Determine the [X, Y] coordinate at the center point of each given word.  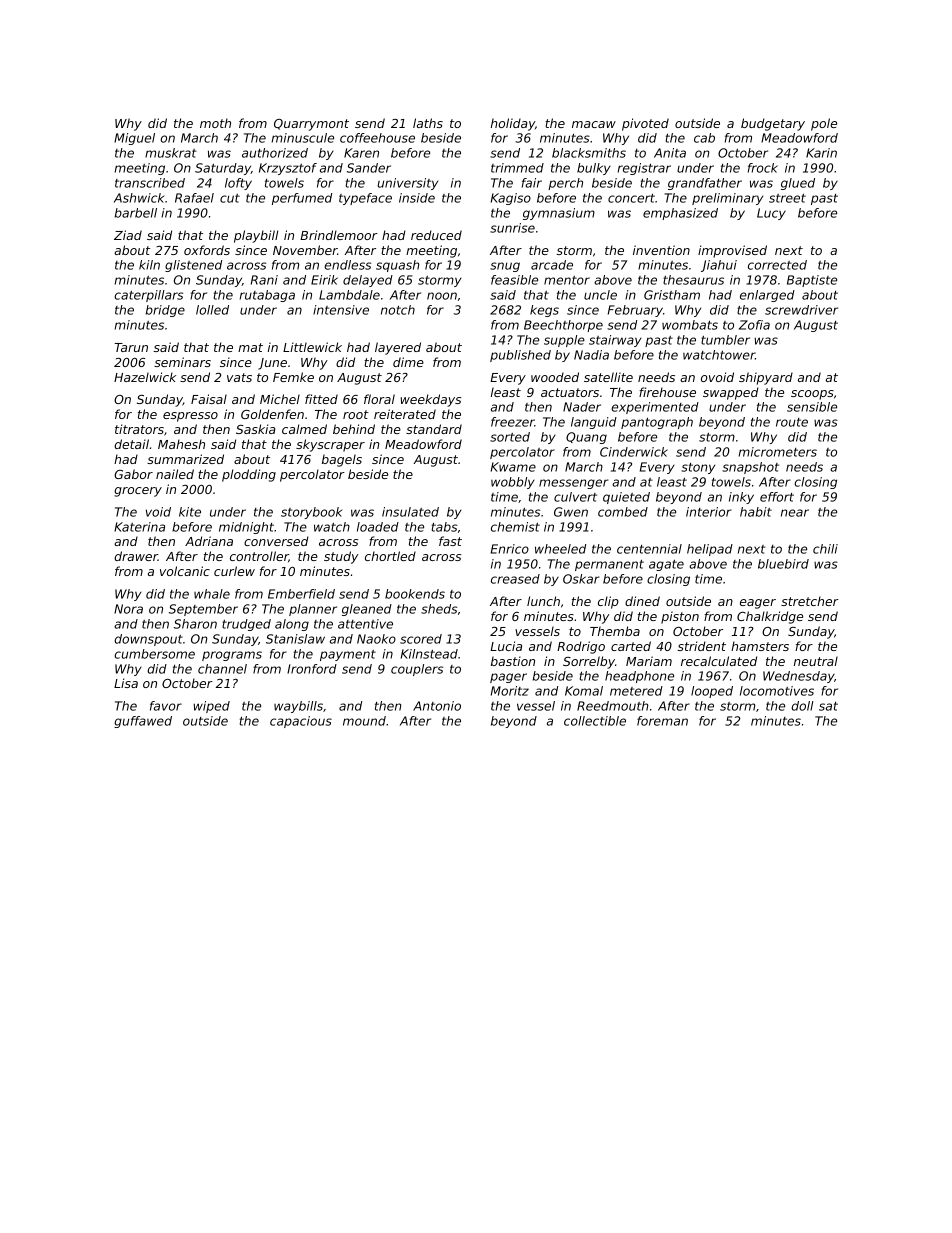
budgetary [773, 124]
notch [398, 310]
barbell [136, 213]
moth [215, 123]
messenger [574, 484]
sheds [439, 609]
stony [698, 468]
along [292, 625]
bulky [594, 169]
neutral [816, 661]
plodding [249, 475]
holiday [513, 124]
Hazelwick [145, 377]
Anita [670, 153]
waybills [298, 707]
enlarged [767, 296]
